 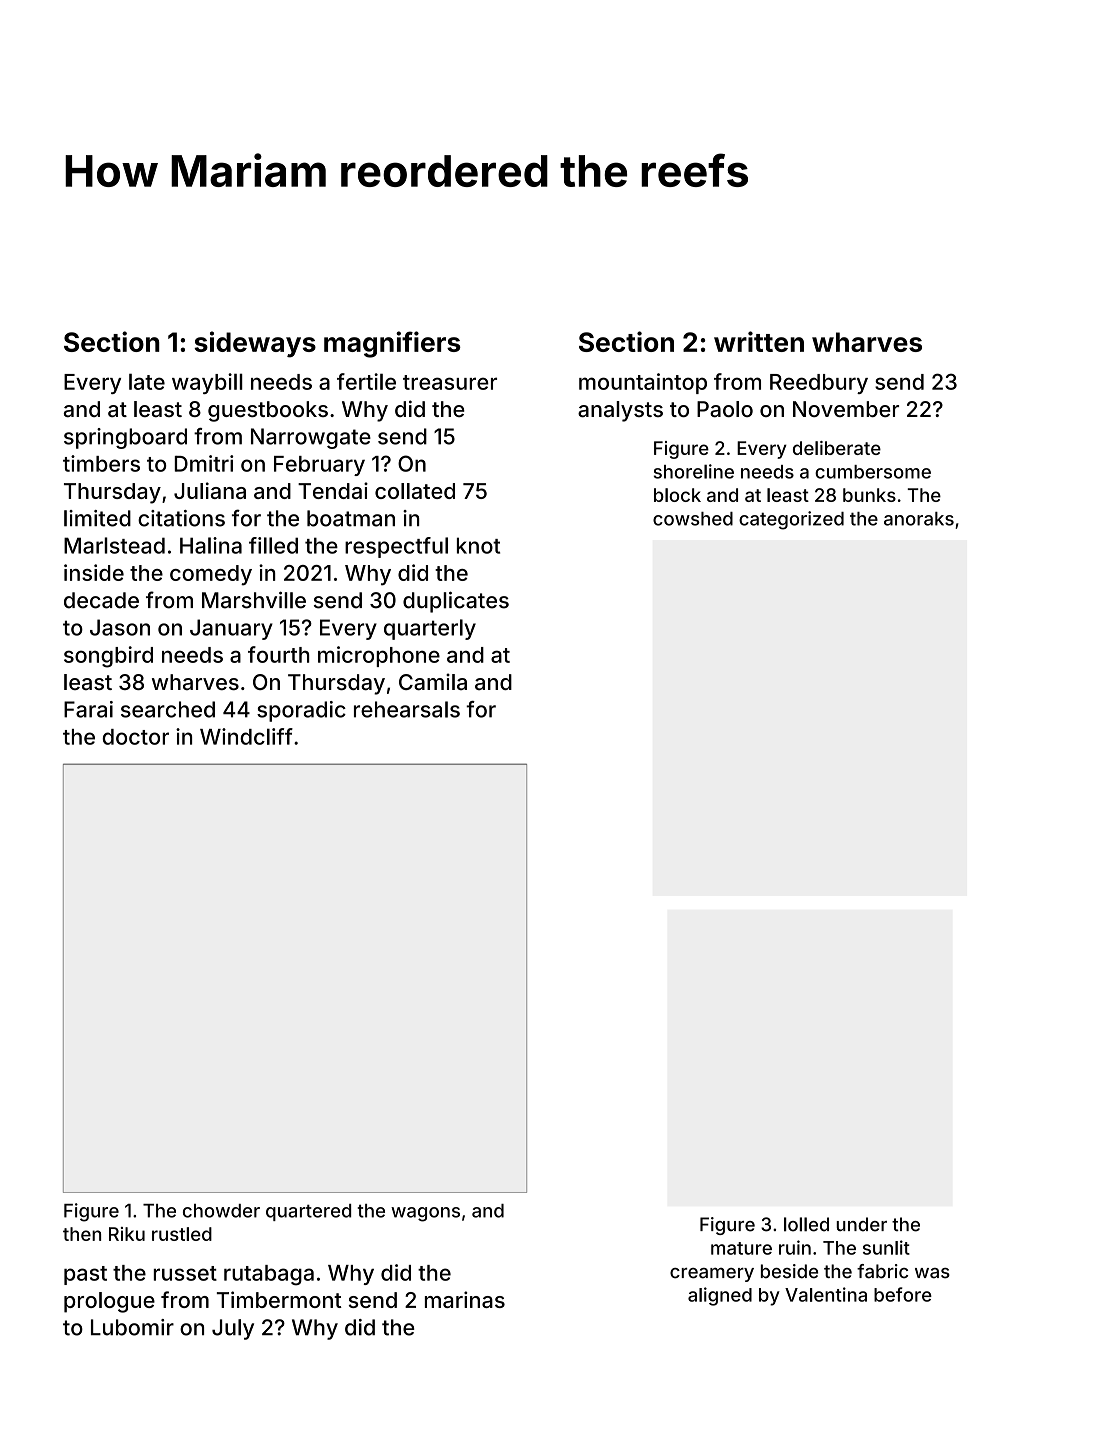 I want to click on Camila, so click(x=433, y=681).
